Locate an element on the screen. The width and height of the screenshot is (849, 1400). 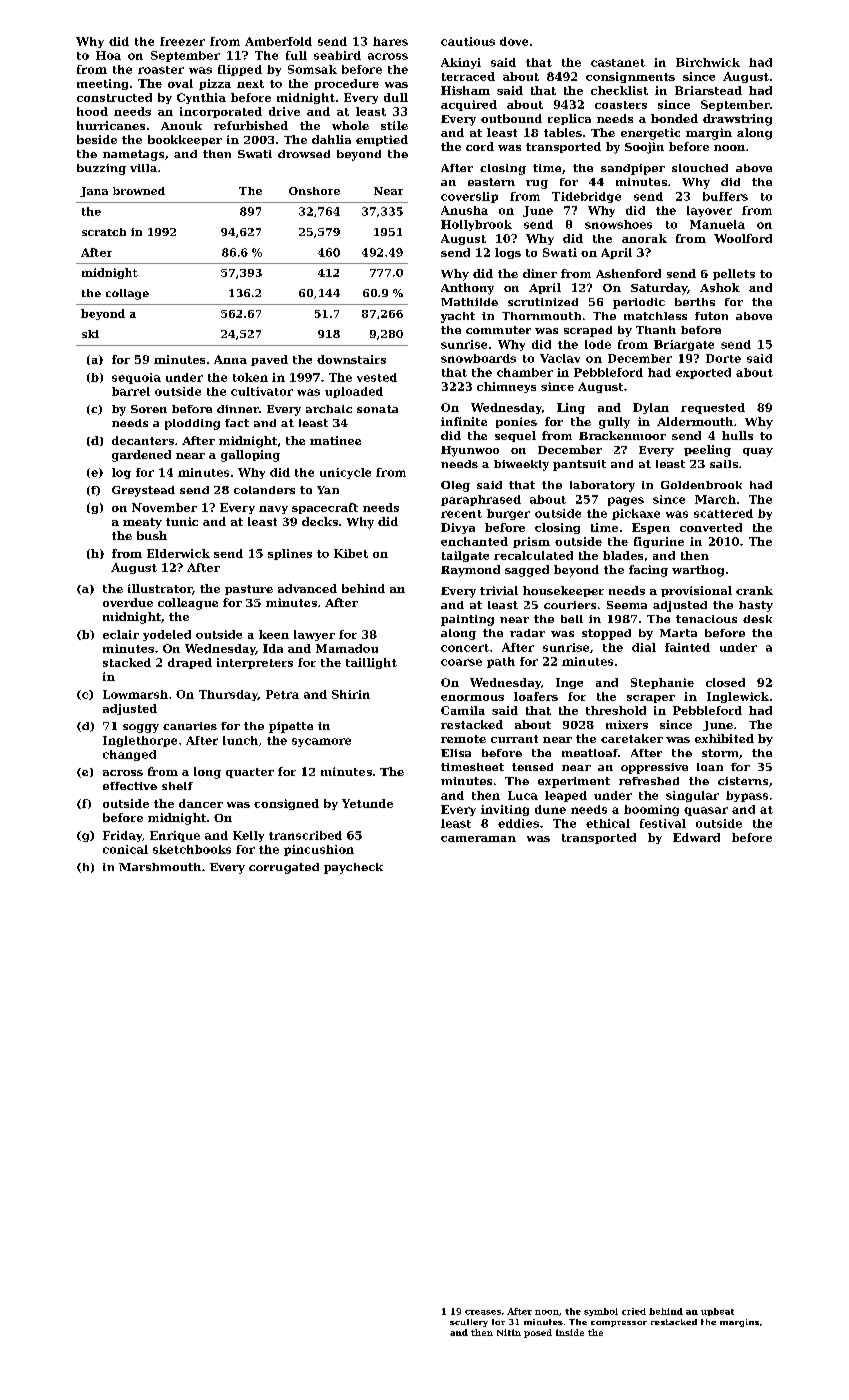
upbeat is located at coordinates (717, 1312).
